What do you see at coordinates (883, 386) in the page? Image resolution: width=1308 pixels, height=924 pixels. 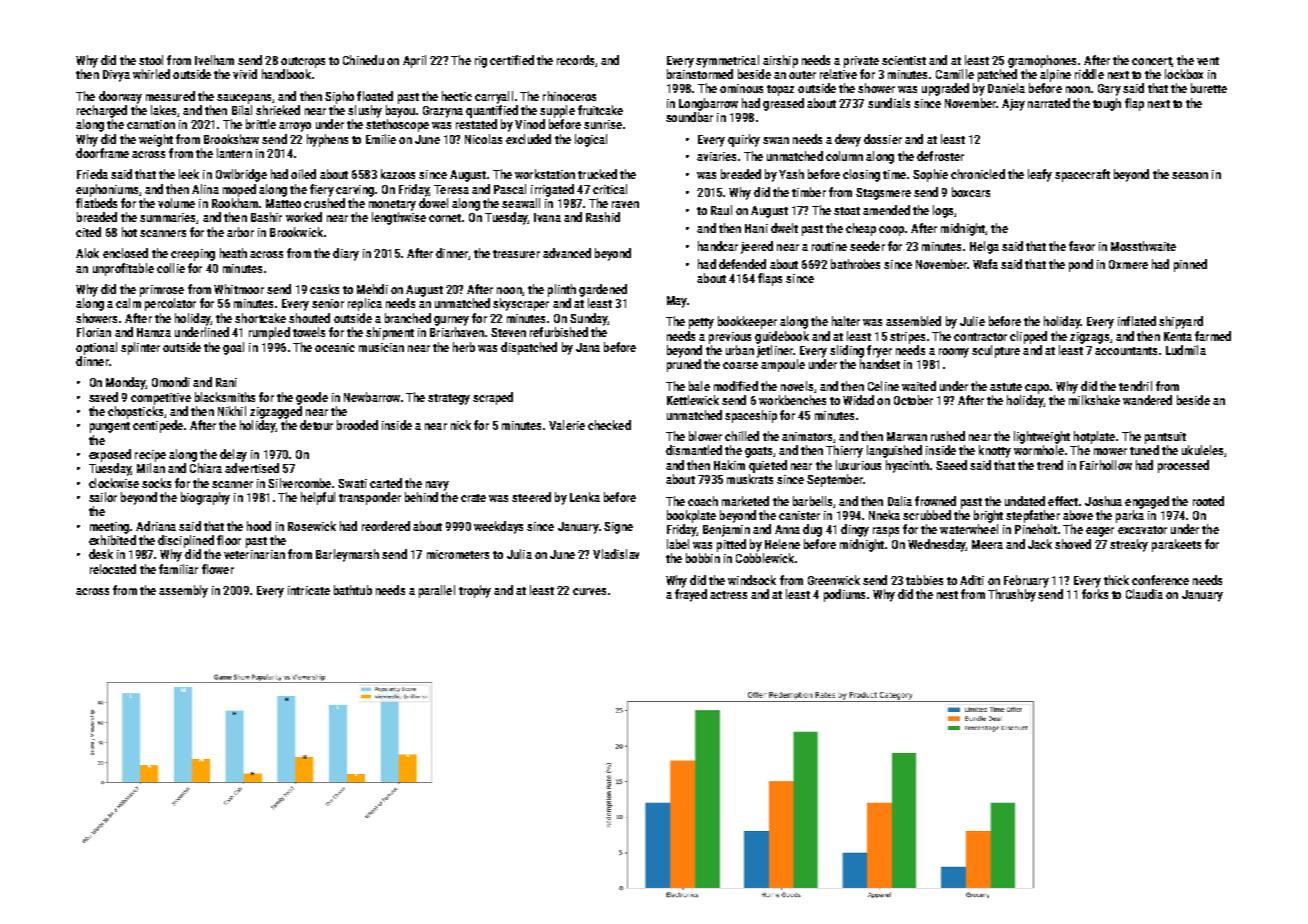 I see `Celine` at bounding box center [883, 386].
